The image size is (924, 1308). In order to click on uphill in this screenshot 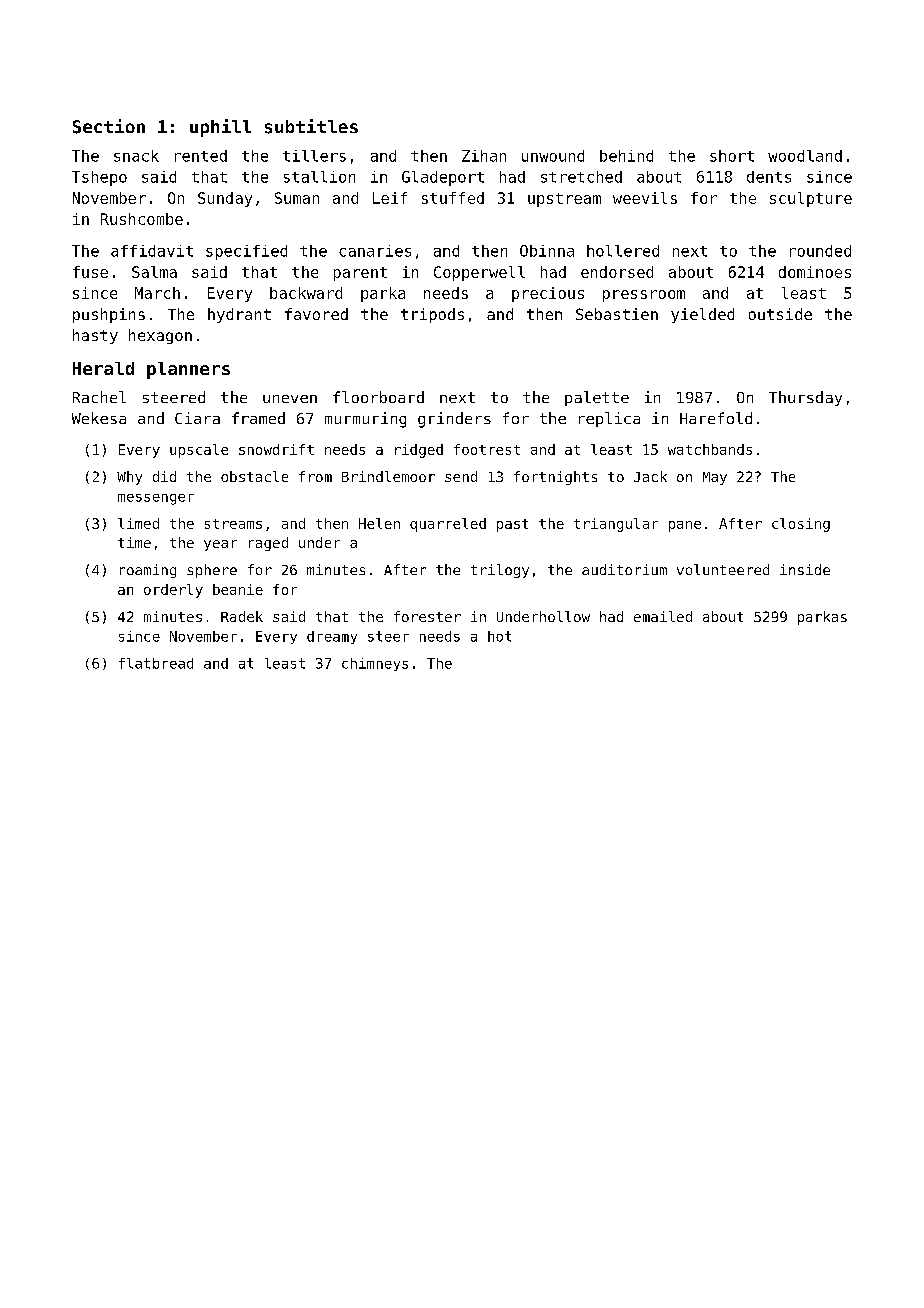, I will do `click(220, 128)`.
